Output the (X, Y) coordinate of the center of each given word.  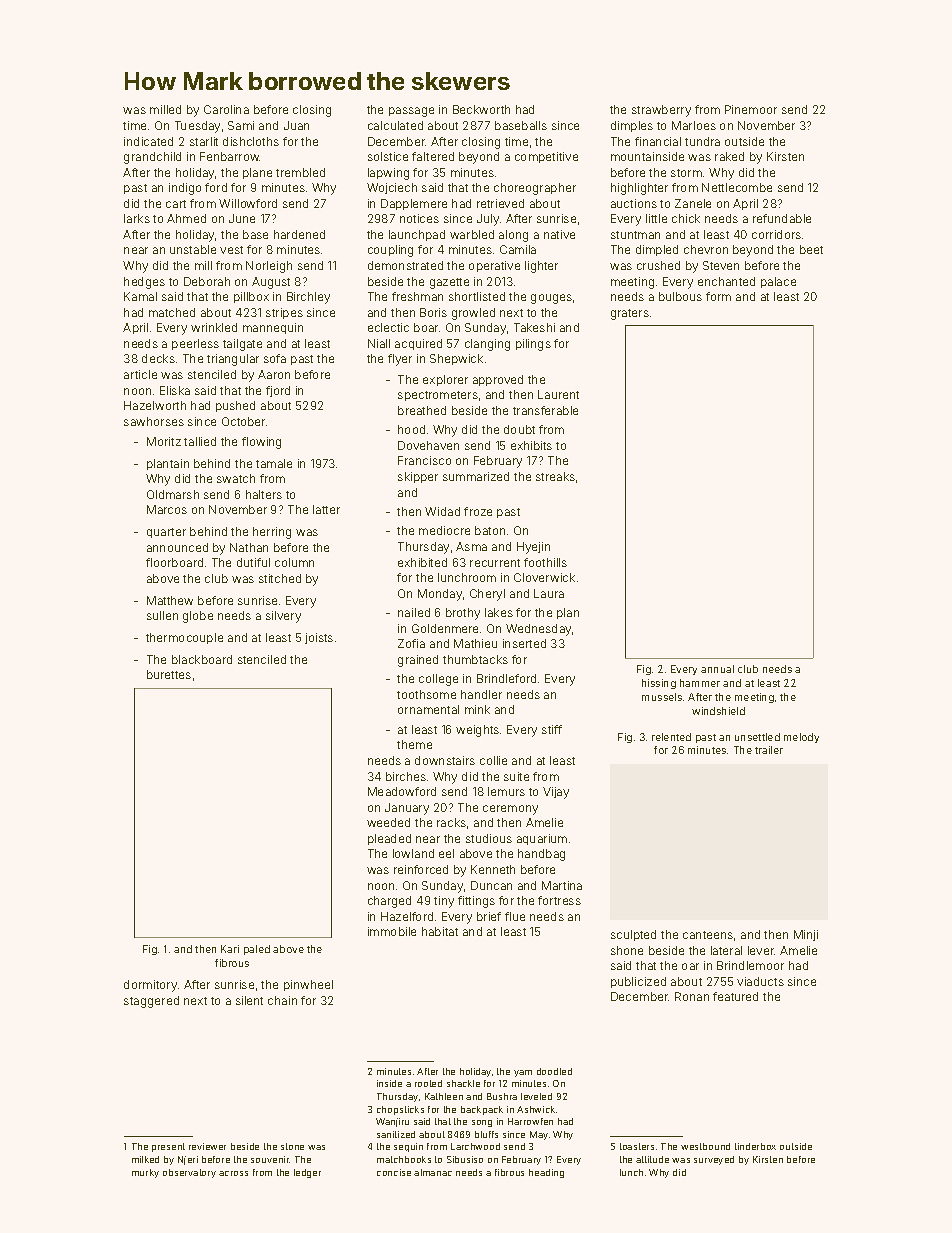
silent (249, 1000)
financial (658, 141)
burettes (169, 674)
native (559, 234)
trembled (300, 172)
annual (717, 669)
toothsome (426, 694)
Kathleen (444, 1096)
